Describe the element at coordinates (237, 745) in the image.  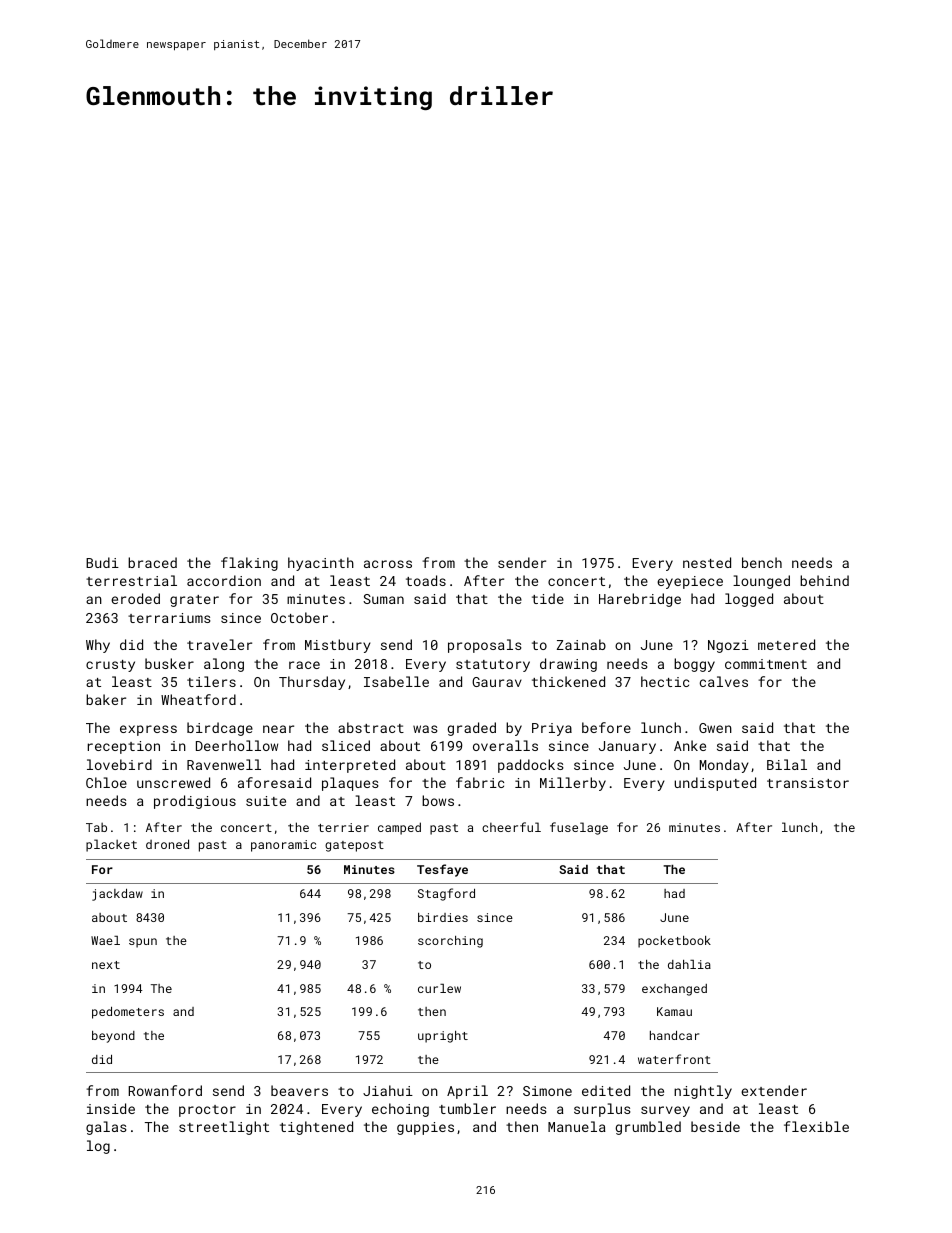
I see `Deerhollow` at that location.
